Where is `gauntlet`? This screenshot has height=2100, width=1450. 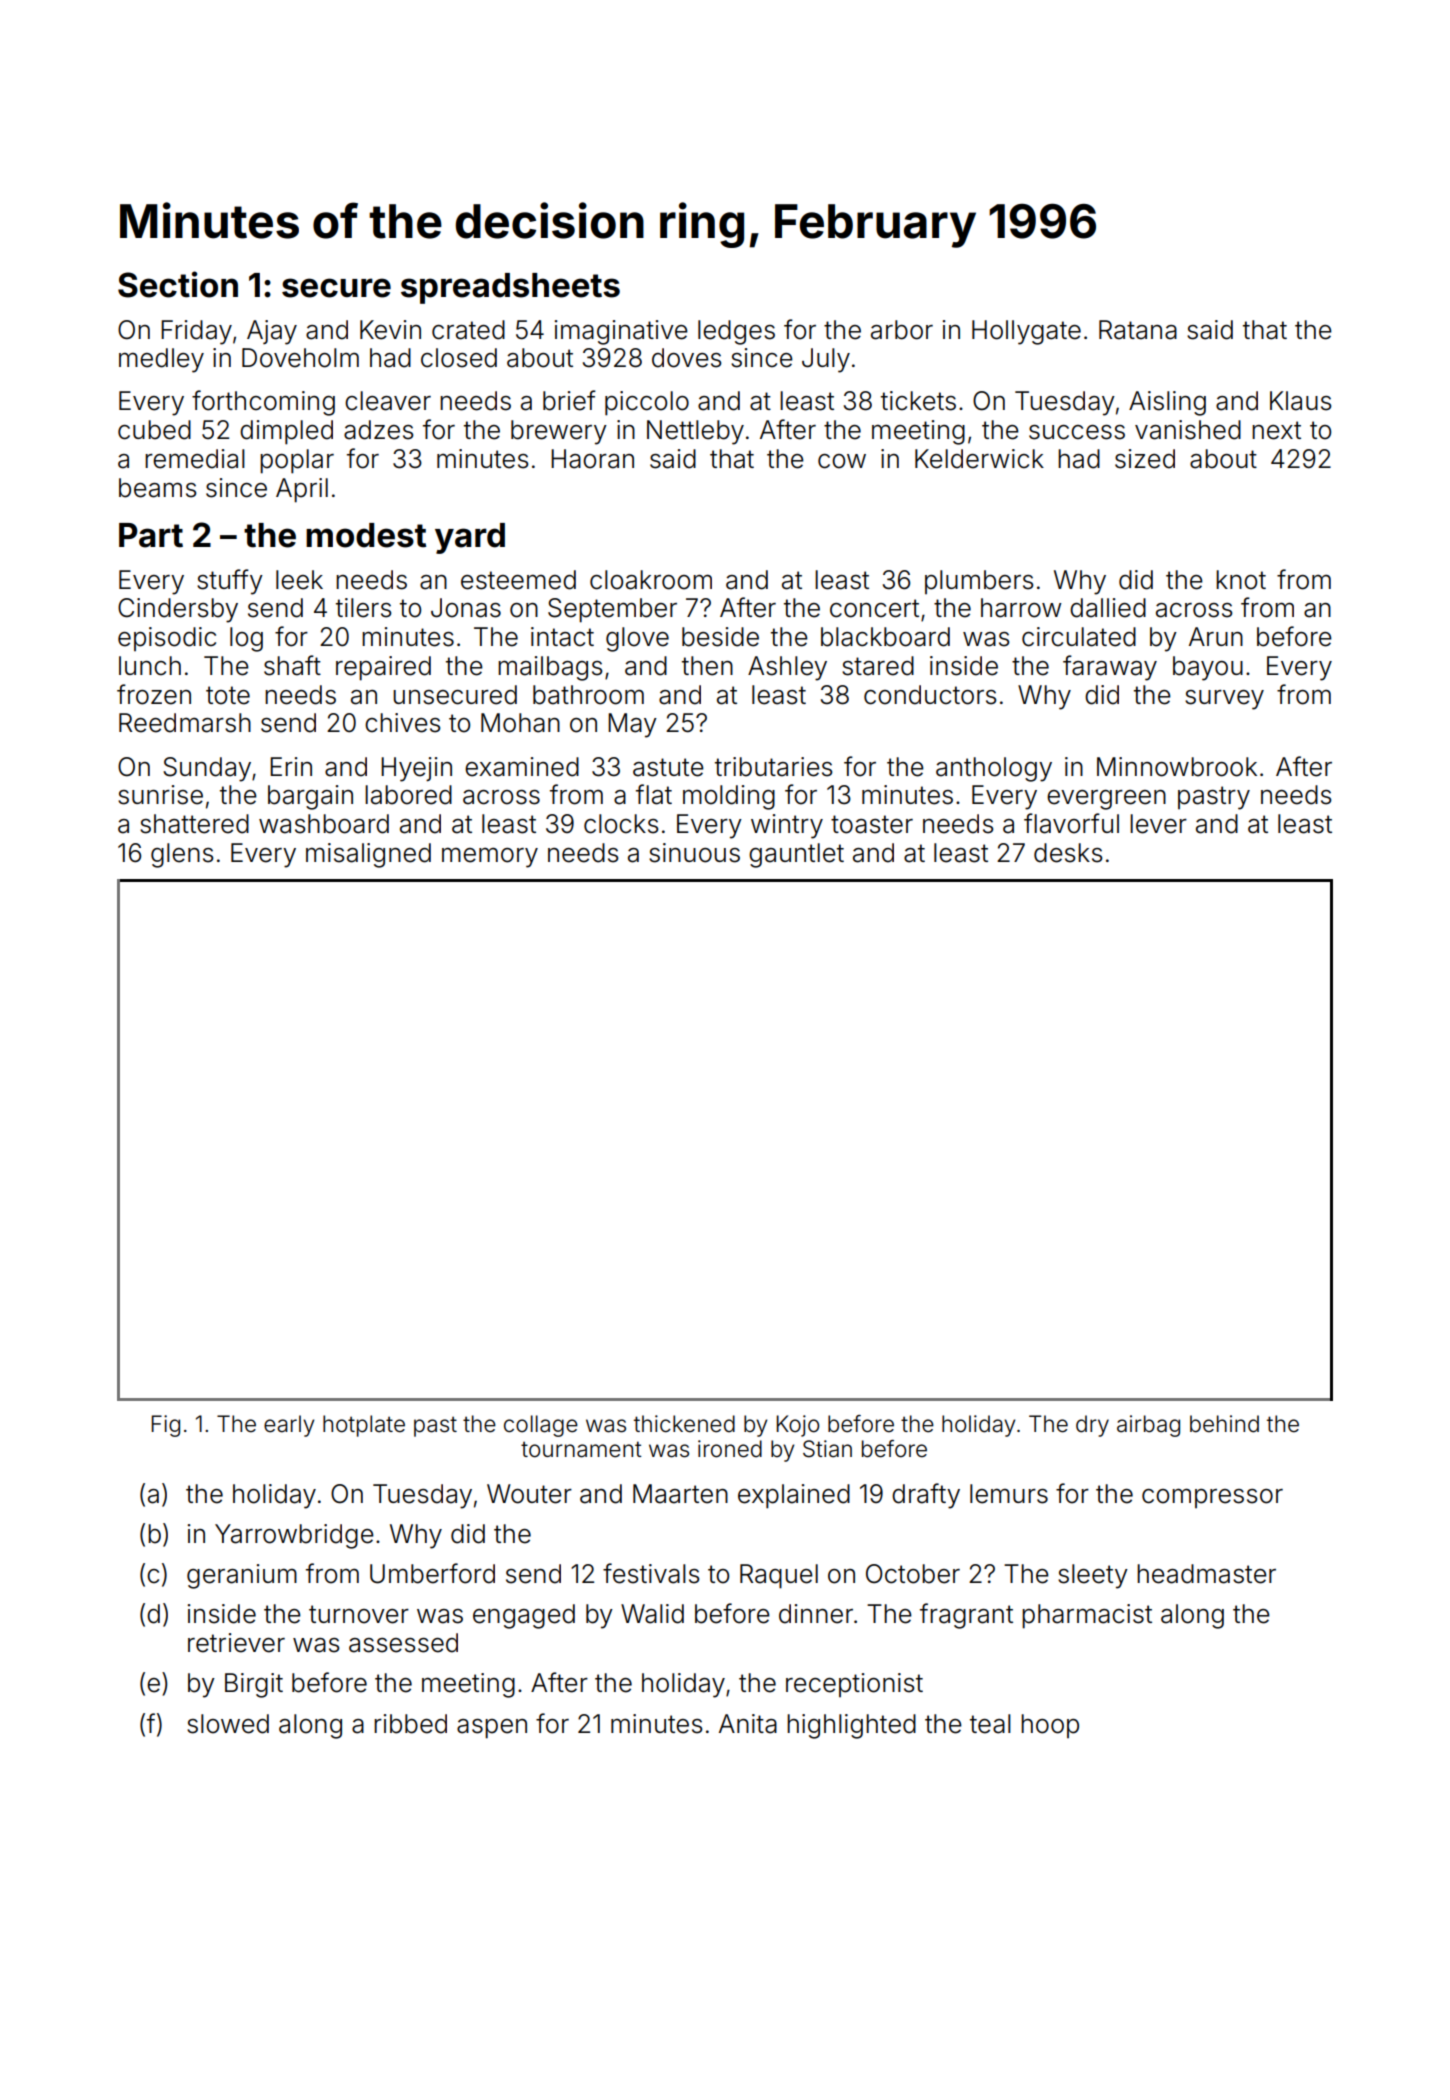
gauntlet is located at coordinates (796, 855).
